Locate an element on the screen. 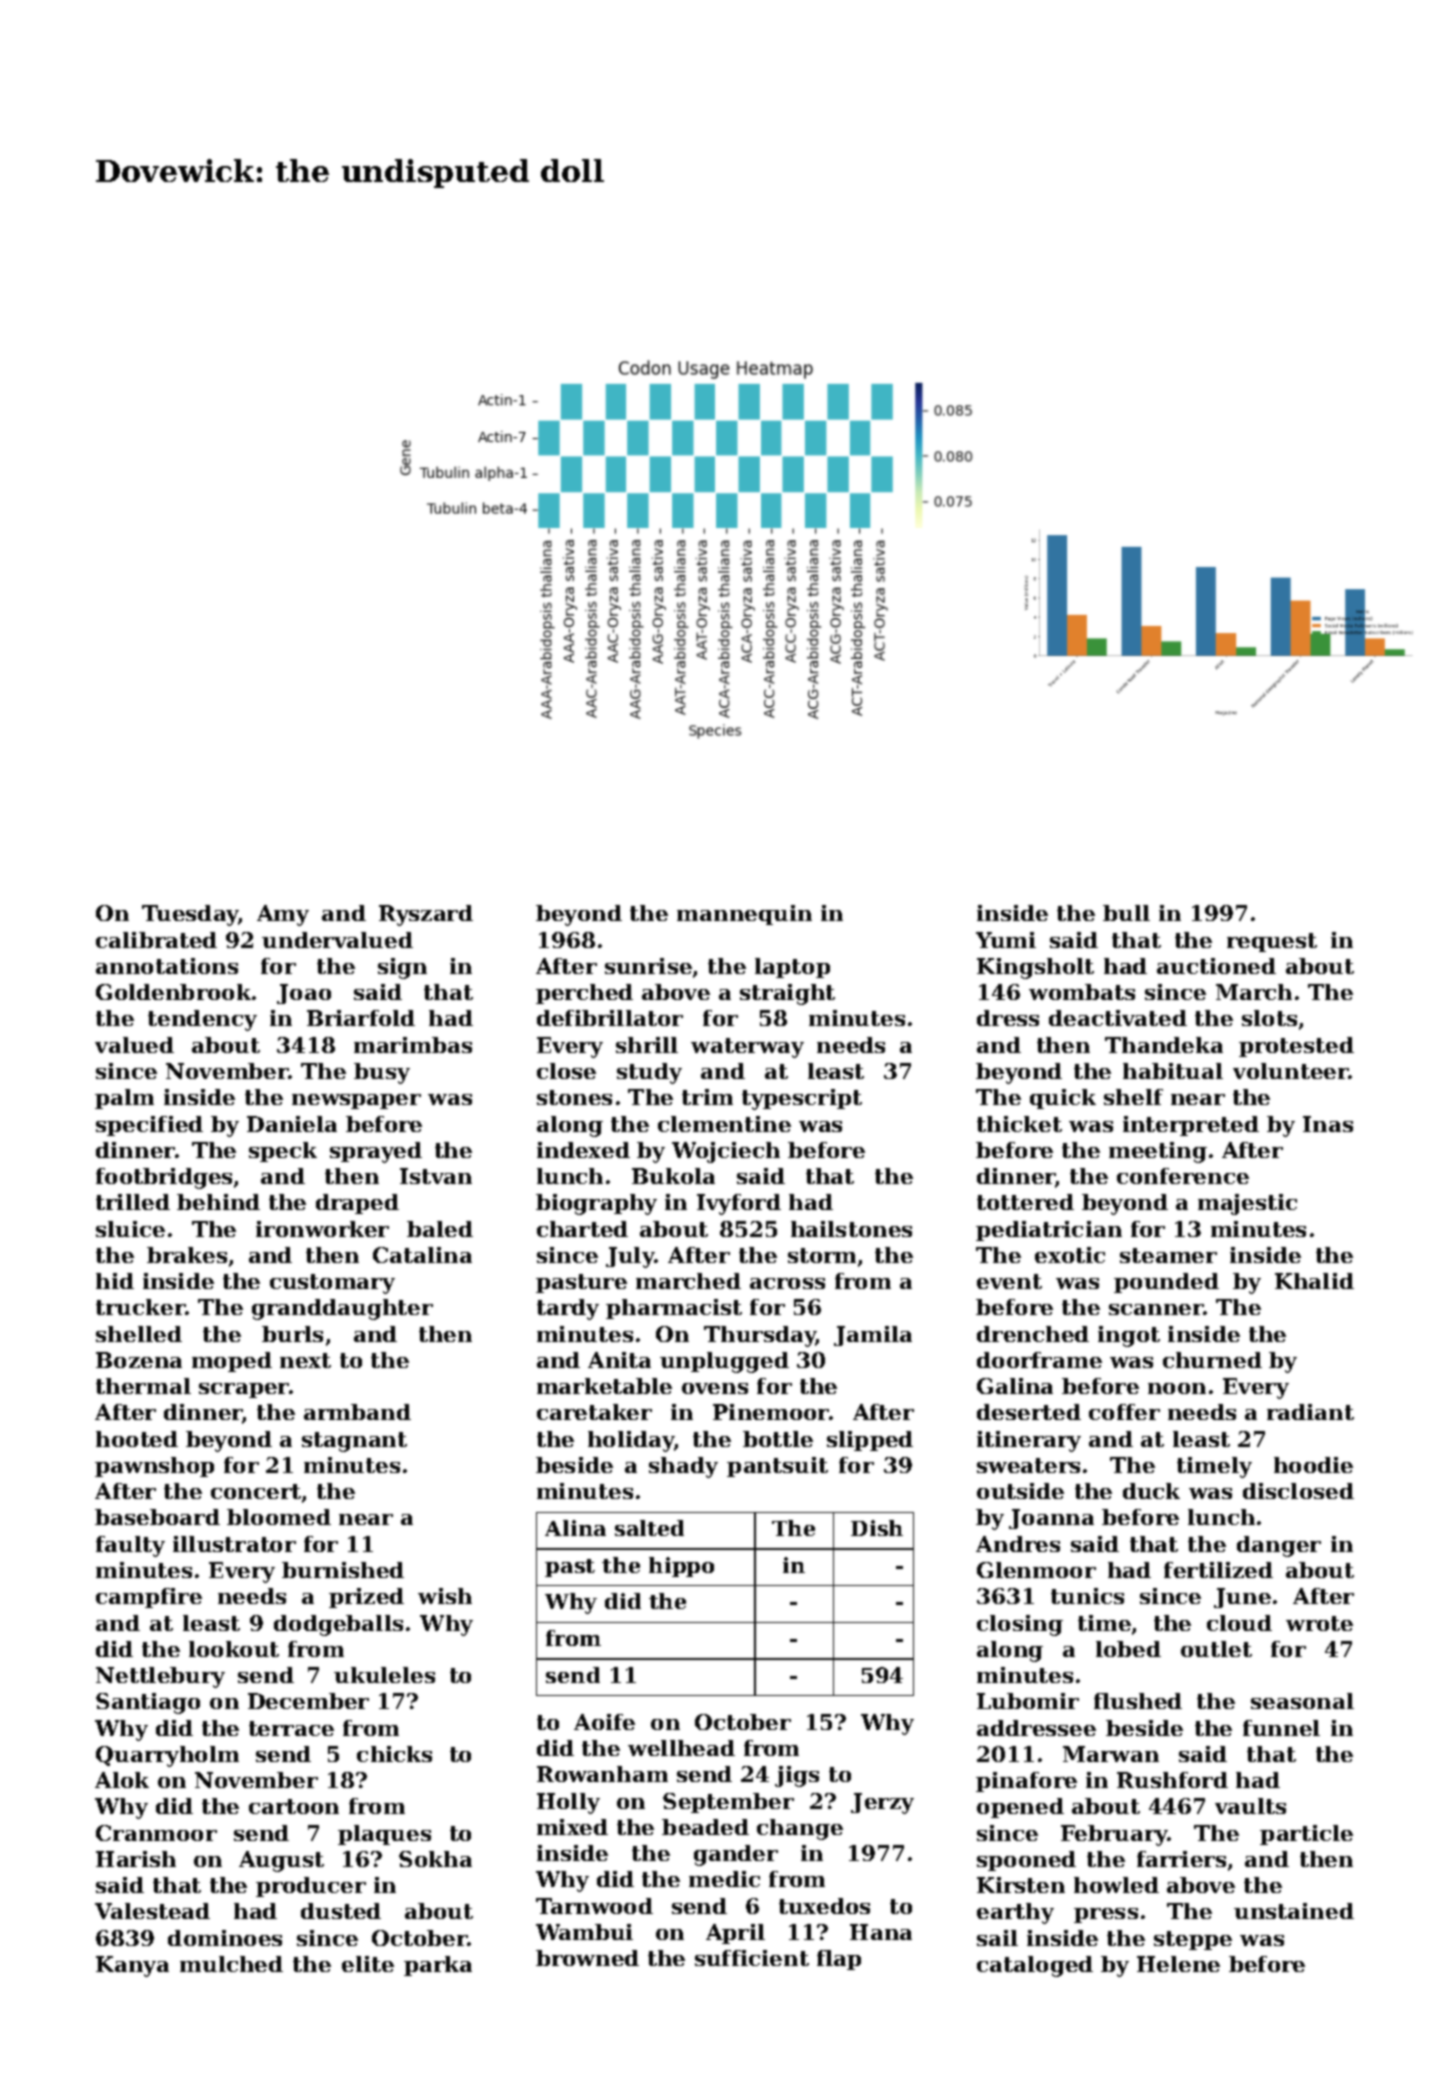 This screenshot has height=2100, width=1450. particle is located at coordinates (1306, 1835).
